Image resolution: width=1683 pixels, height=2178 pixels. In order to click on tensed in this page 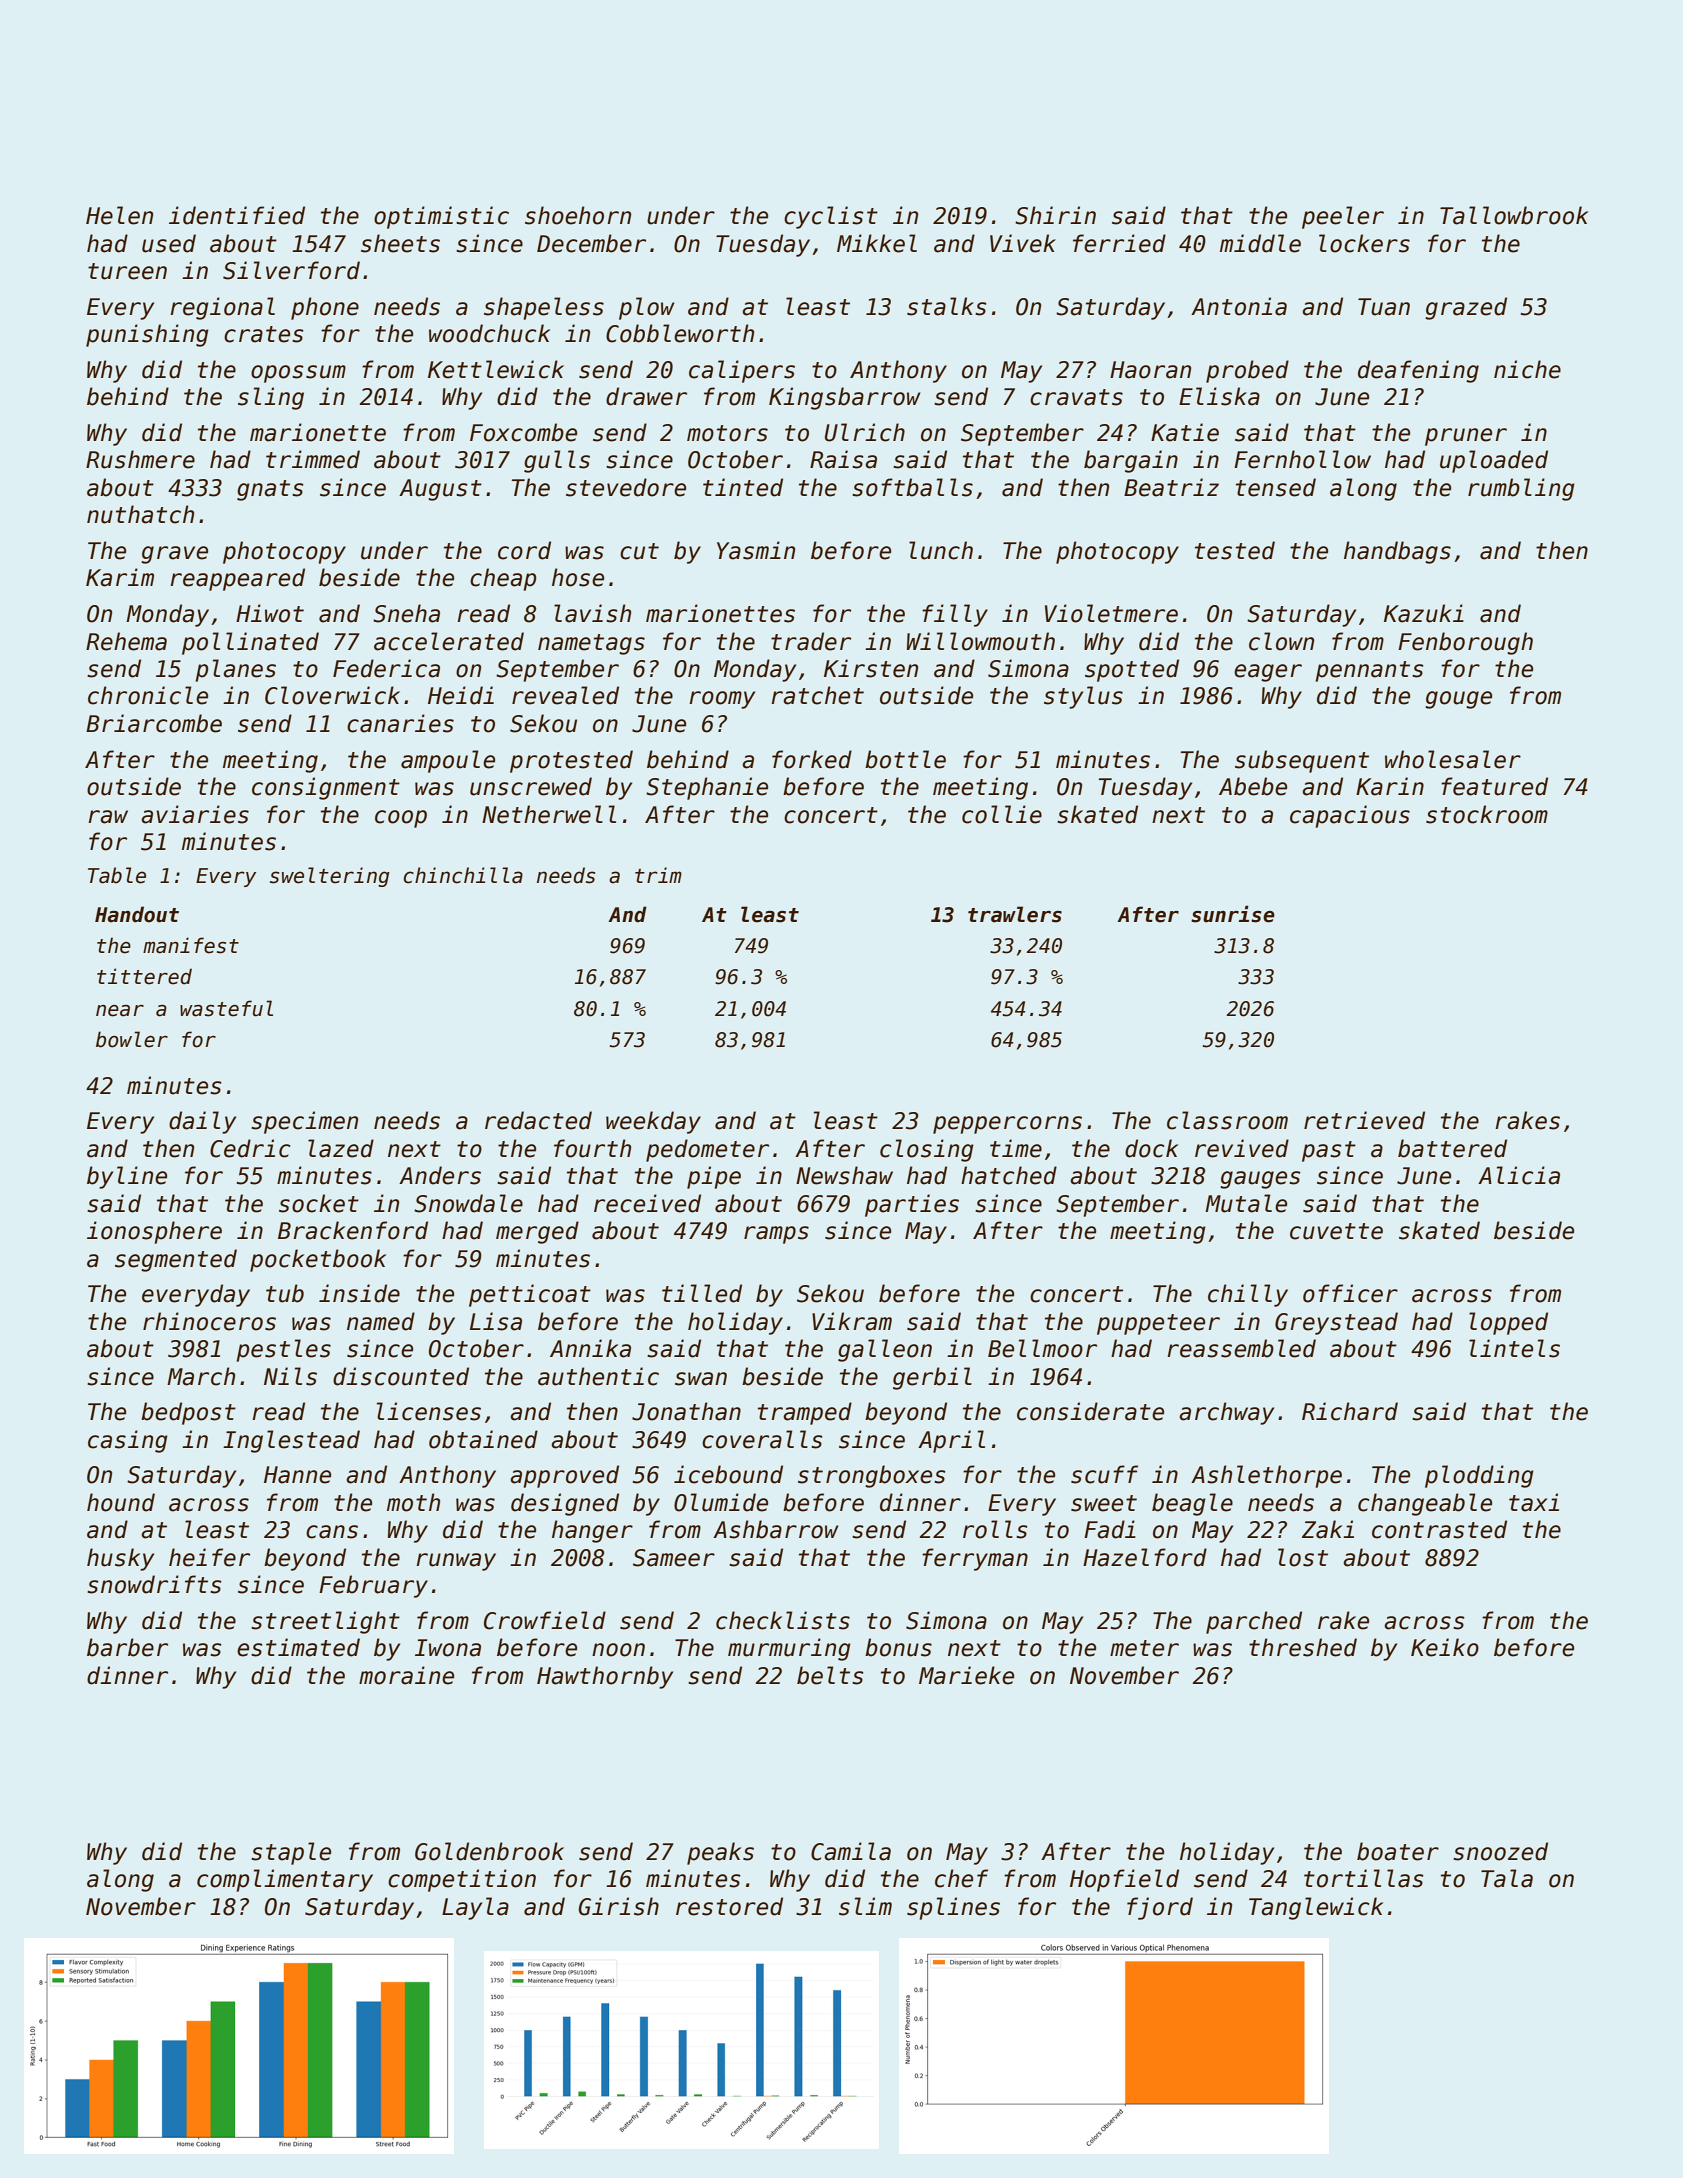, I will do `click(1276, 487)`.
